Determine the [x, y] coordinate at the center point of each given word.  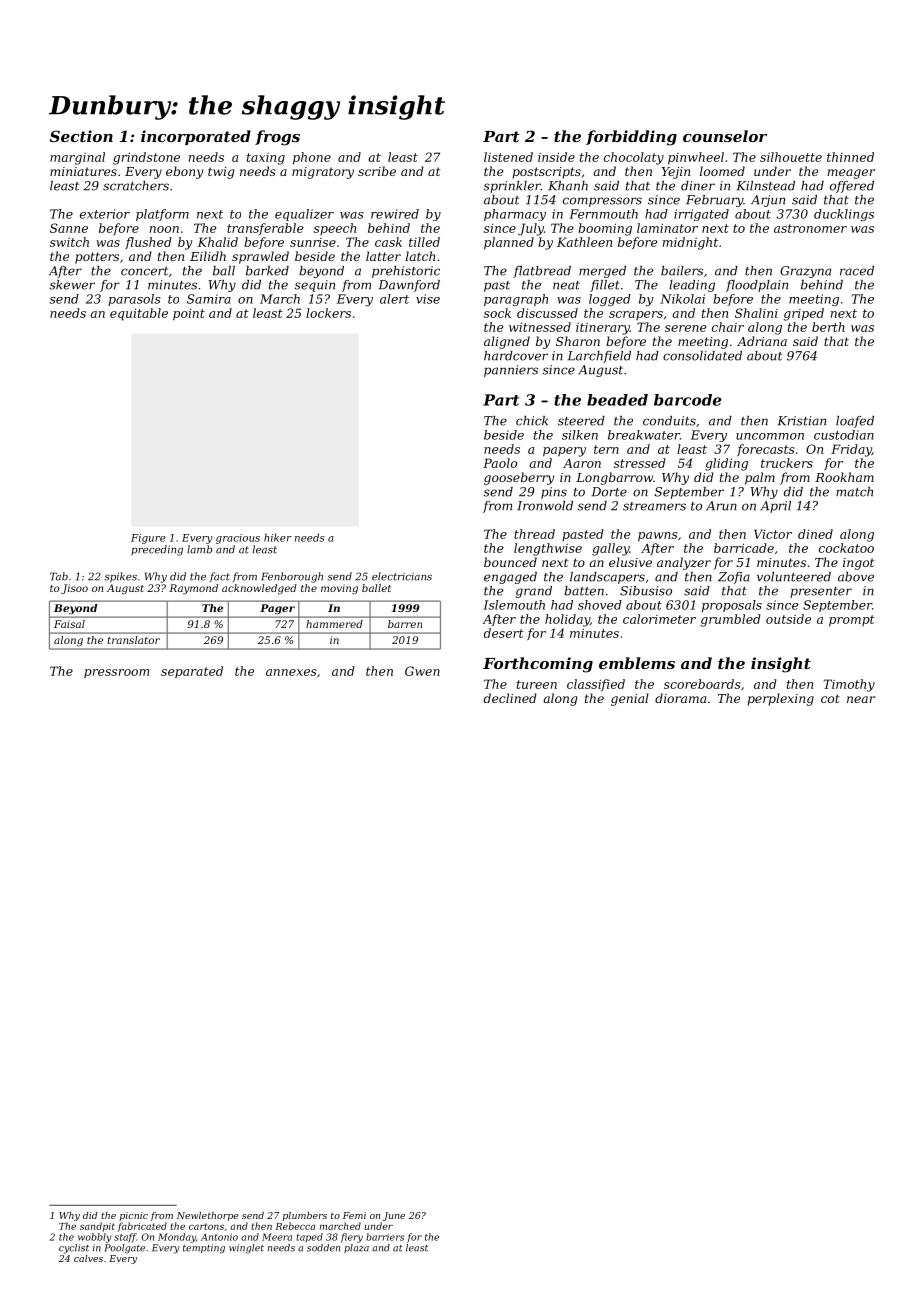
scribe [377, 171]
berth [828, 327]
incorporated [196, 137]
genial [630, 699]
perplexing [780, 699]
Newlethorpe [208, 1216]
